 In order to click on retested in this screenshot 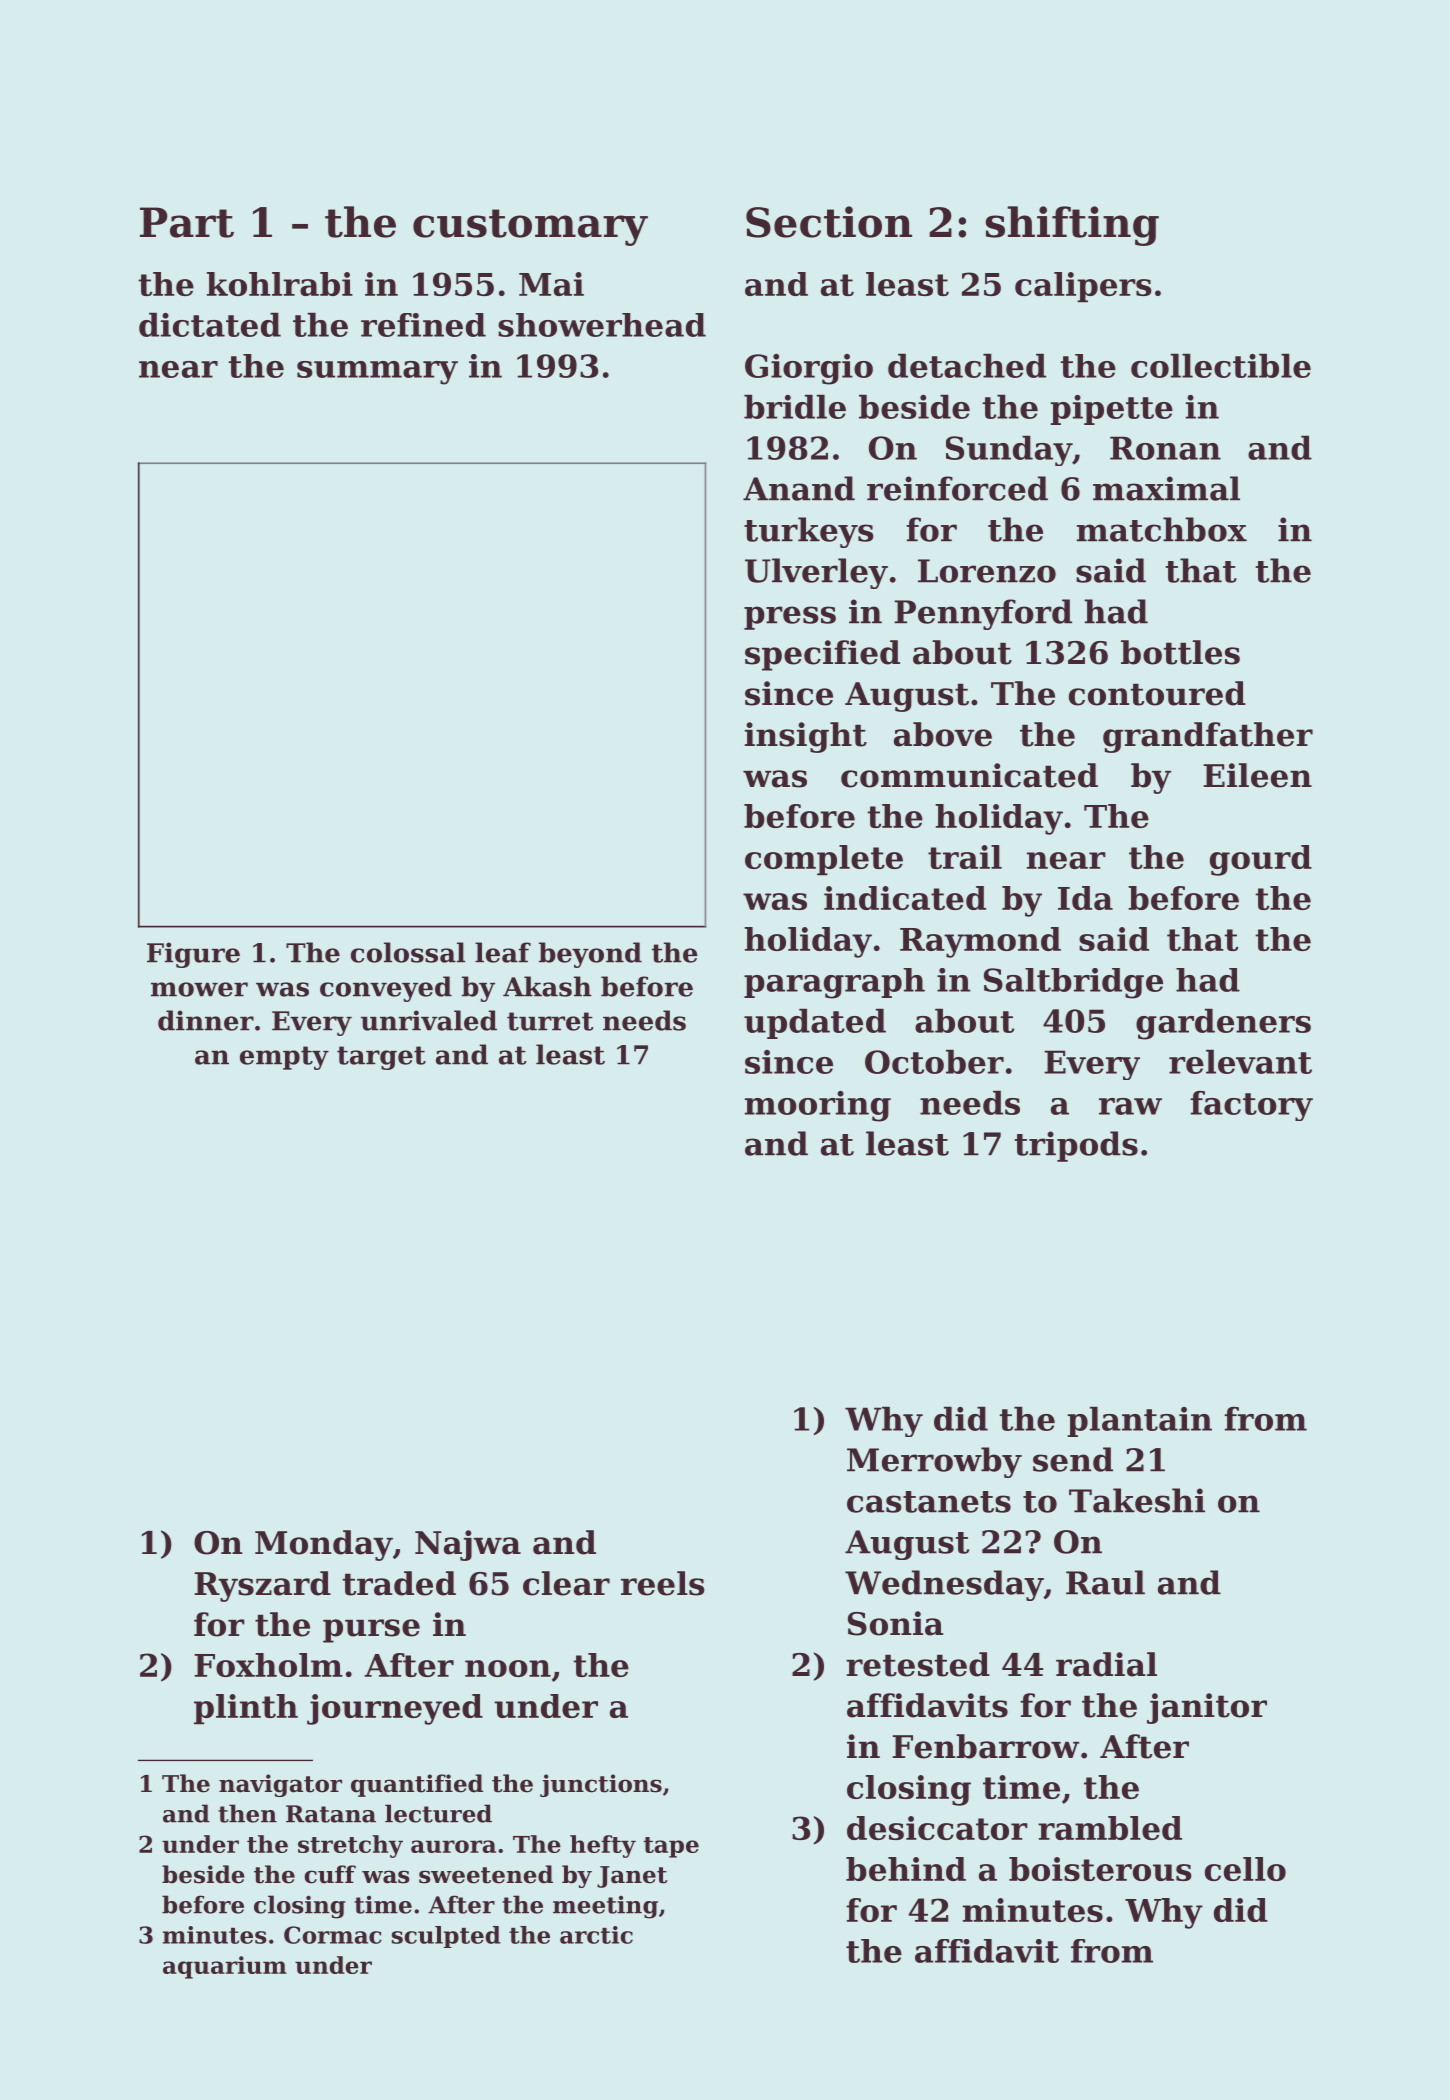, I will do `click(918, 1664)`.
